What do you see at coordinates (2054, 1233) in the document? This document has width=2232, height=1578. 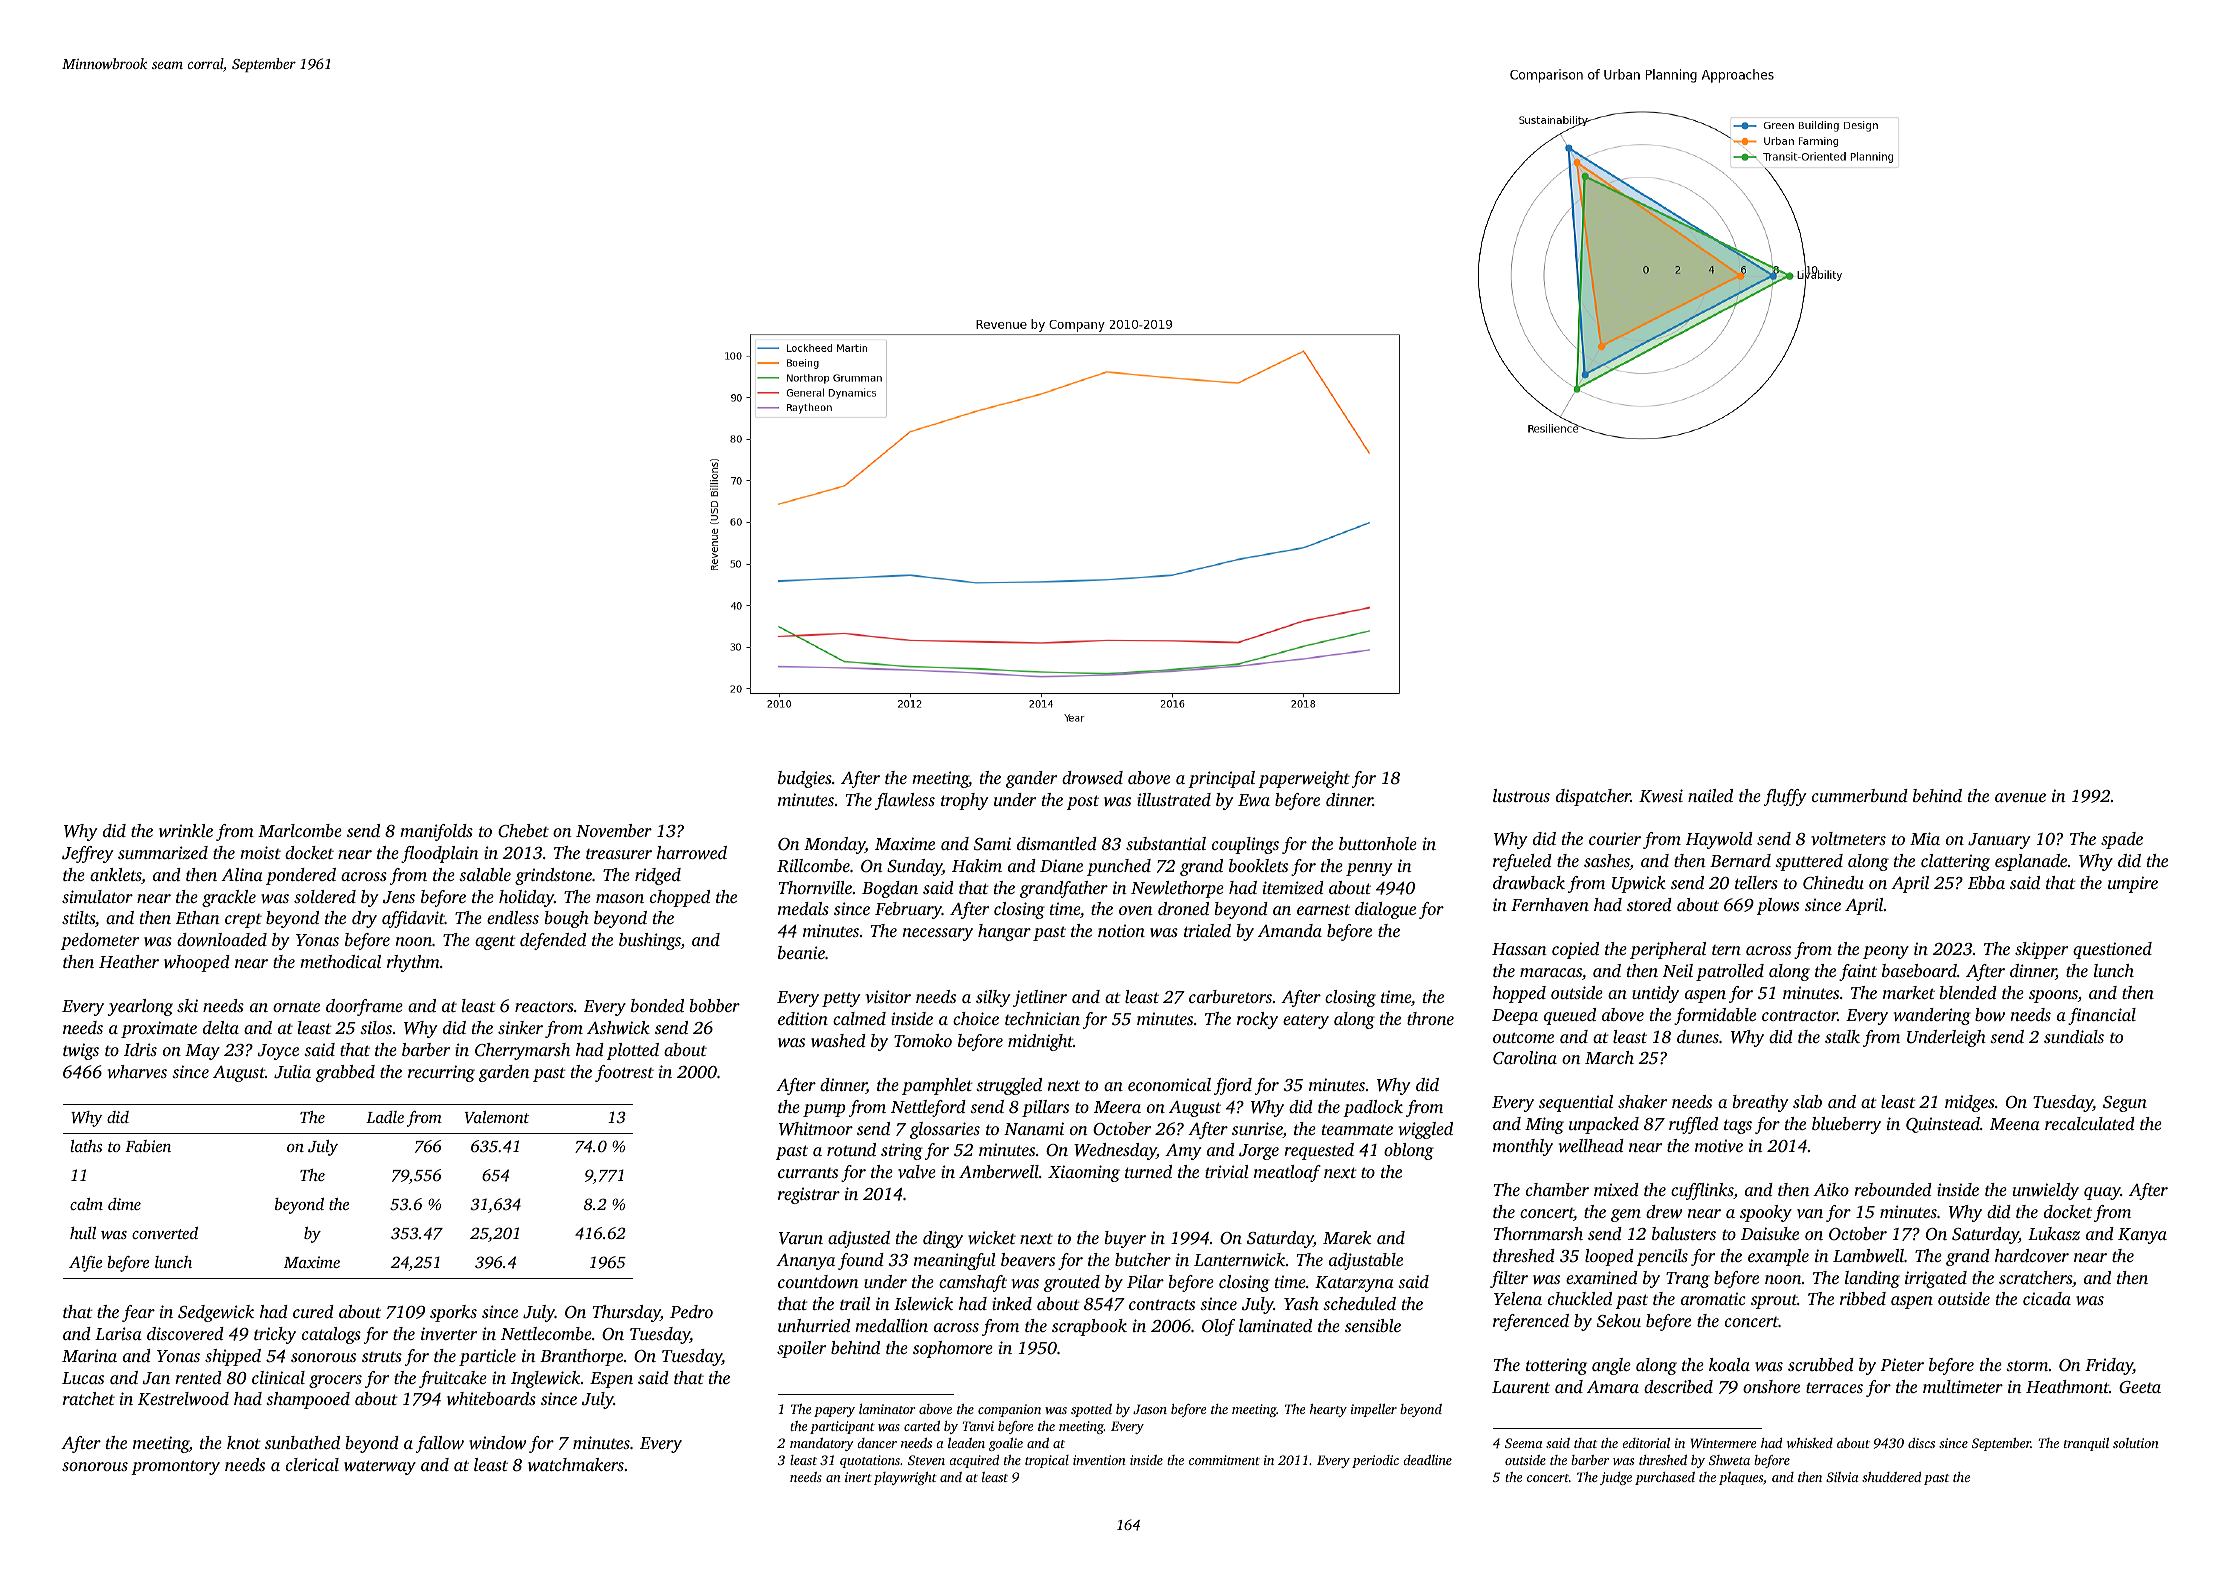 I see `Lukasz` at bounding box center [2054, 1233].
